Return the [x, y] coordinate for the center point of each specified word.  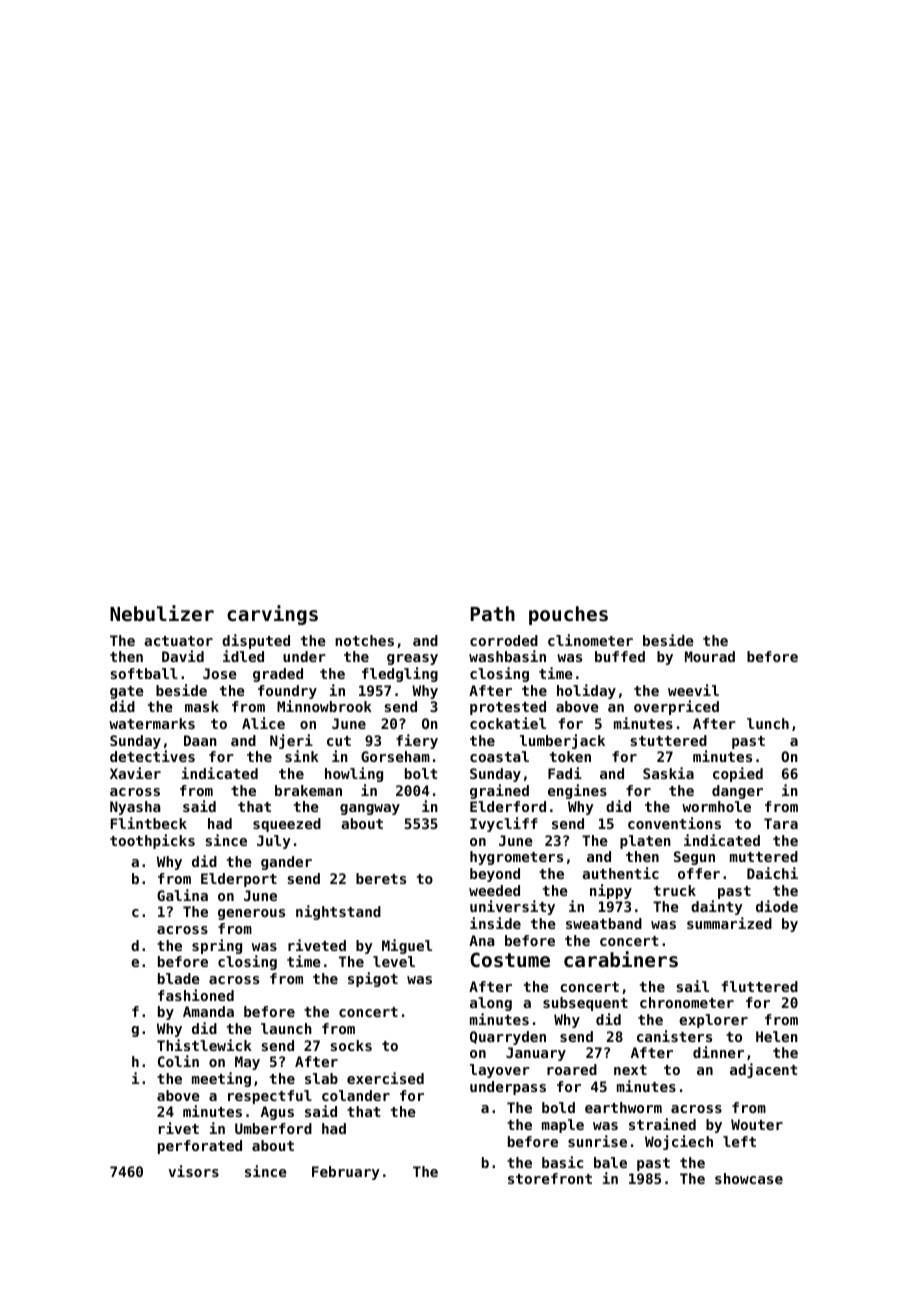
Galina [182, 895]
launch [286, 1028]
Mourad [710, 656]
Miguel [407, 946]
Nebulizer [162, 613]
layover [500, 1071]
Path [493, 613]
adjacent [764, 1070]
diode [777, 906]
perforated [200, 1147]
